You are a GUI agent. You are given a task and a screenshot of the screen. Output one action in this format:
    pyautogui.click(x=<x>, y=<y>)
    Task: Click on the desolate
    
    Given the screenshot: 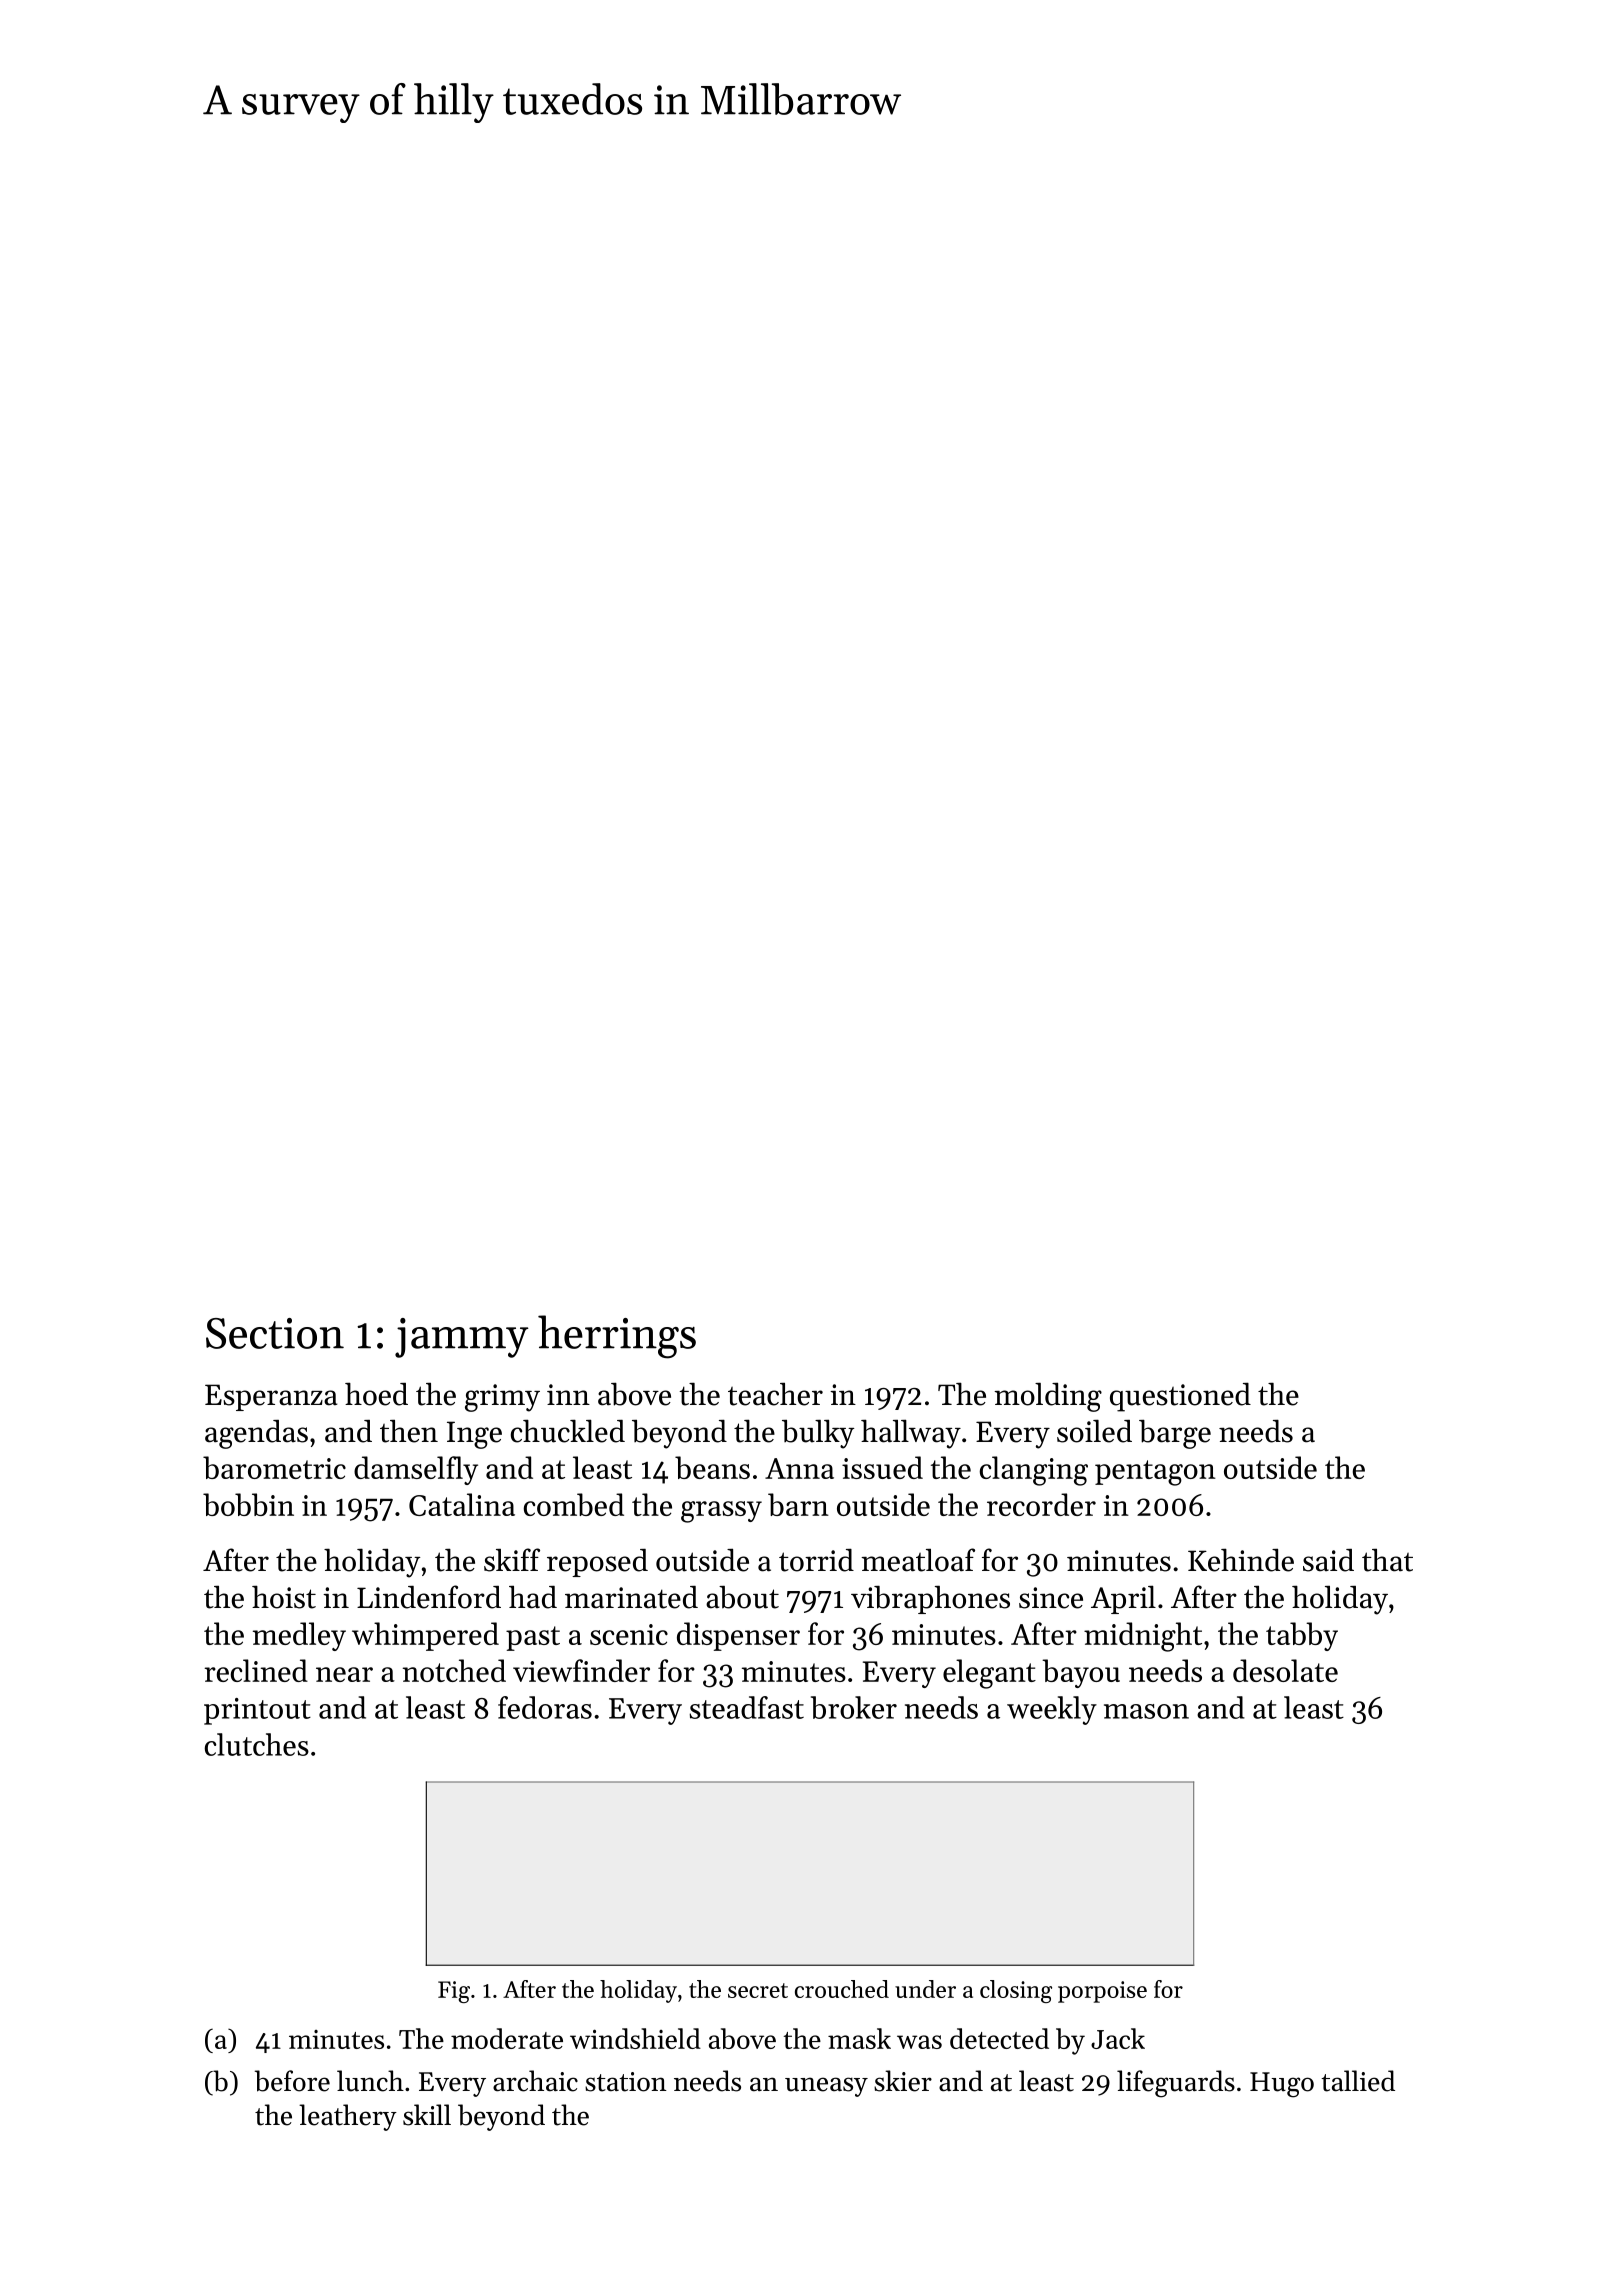 What is the action you would take?
    pyautogui.click(x=1285, y=1670)
